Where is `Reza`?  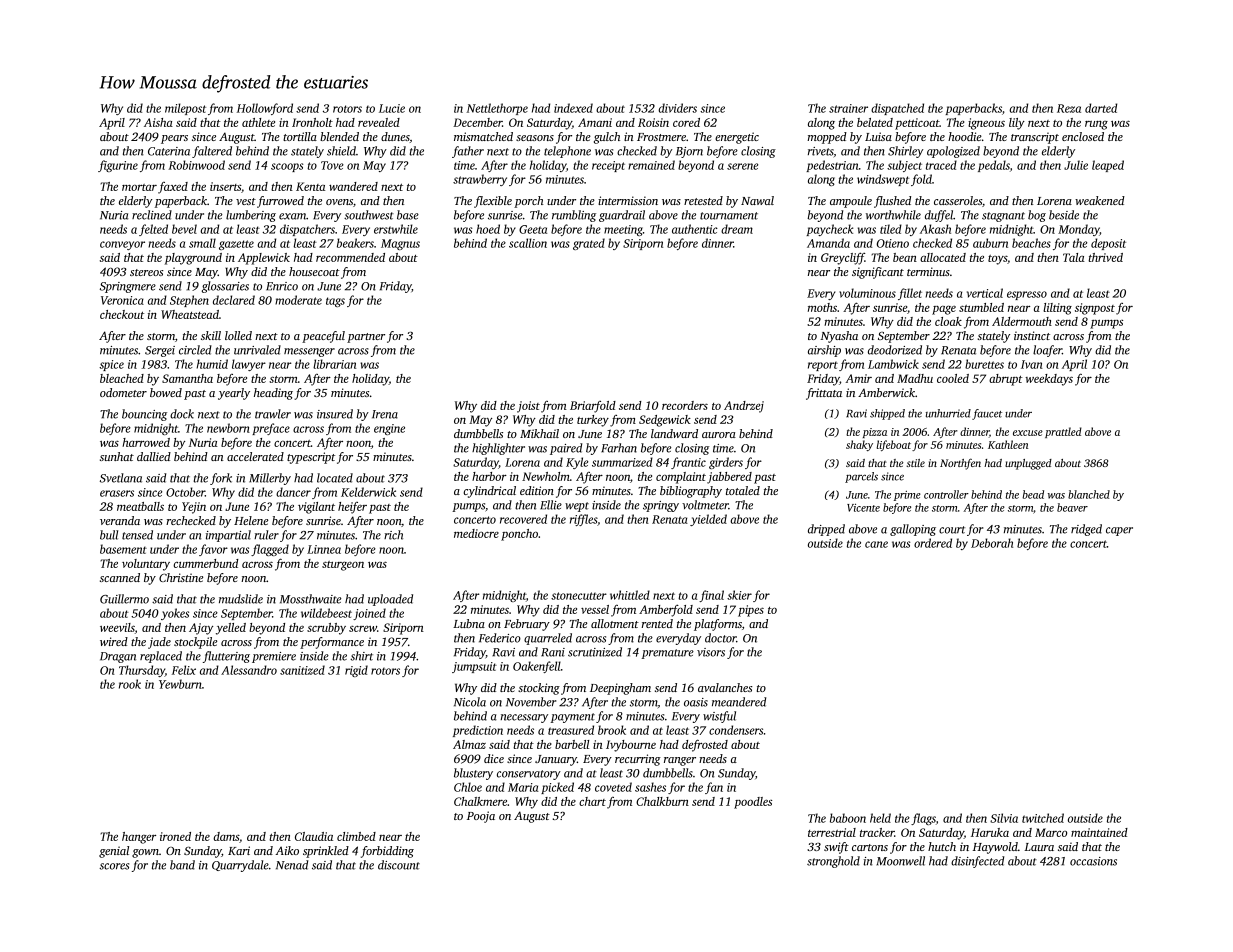 Reza is located at coordinates (1069, 108).
